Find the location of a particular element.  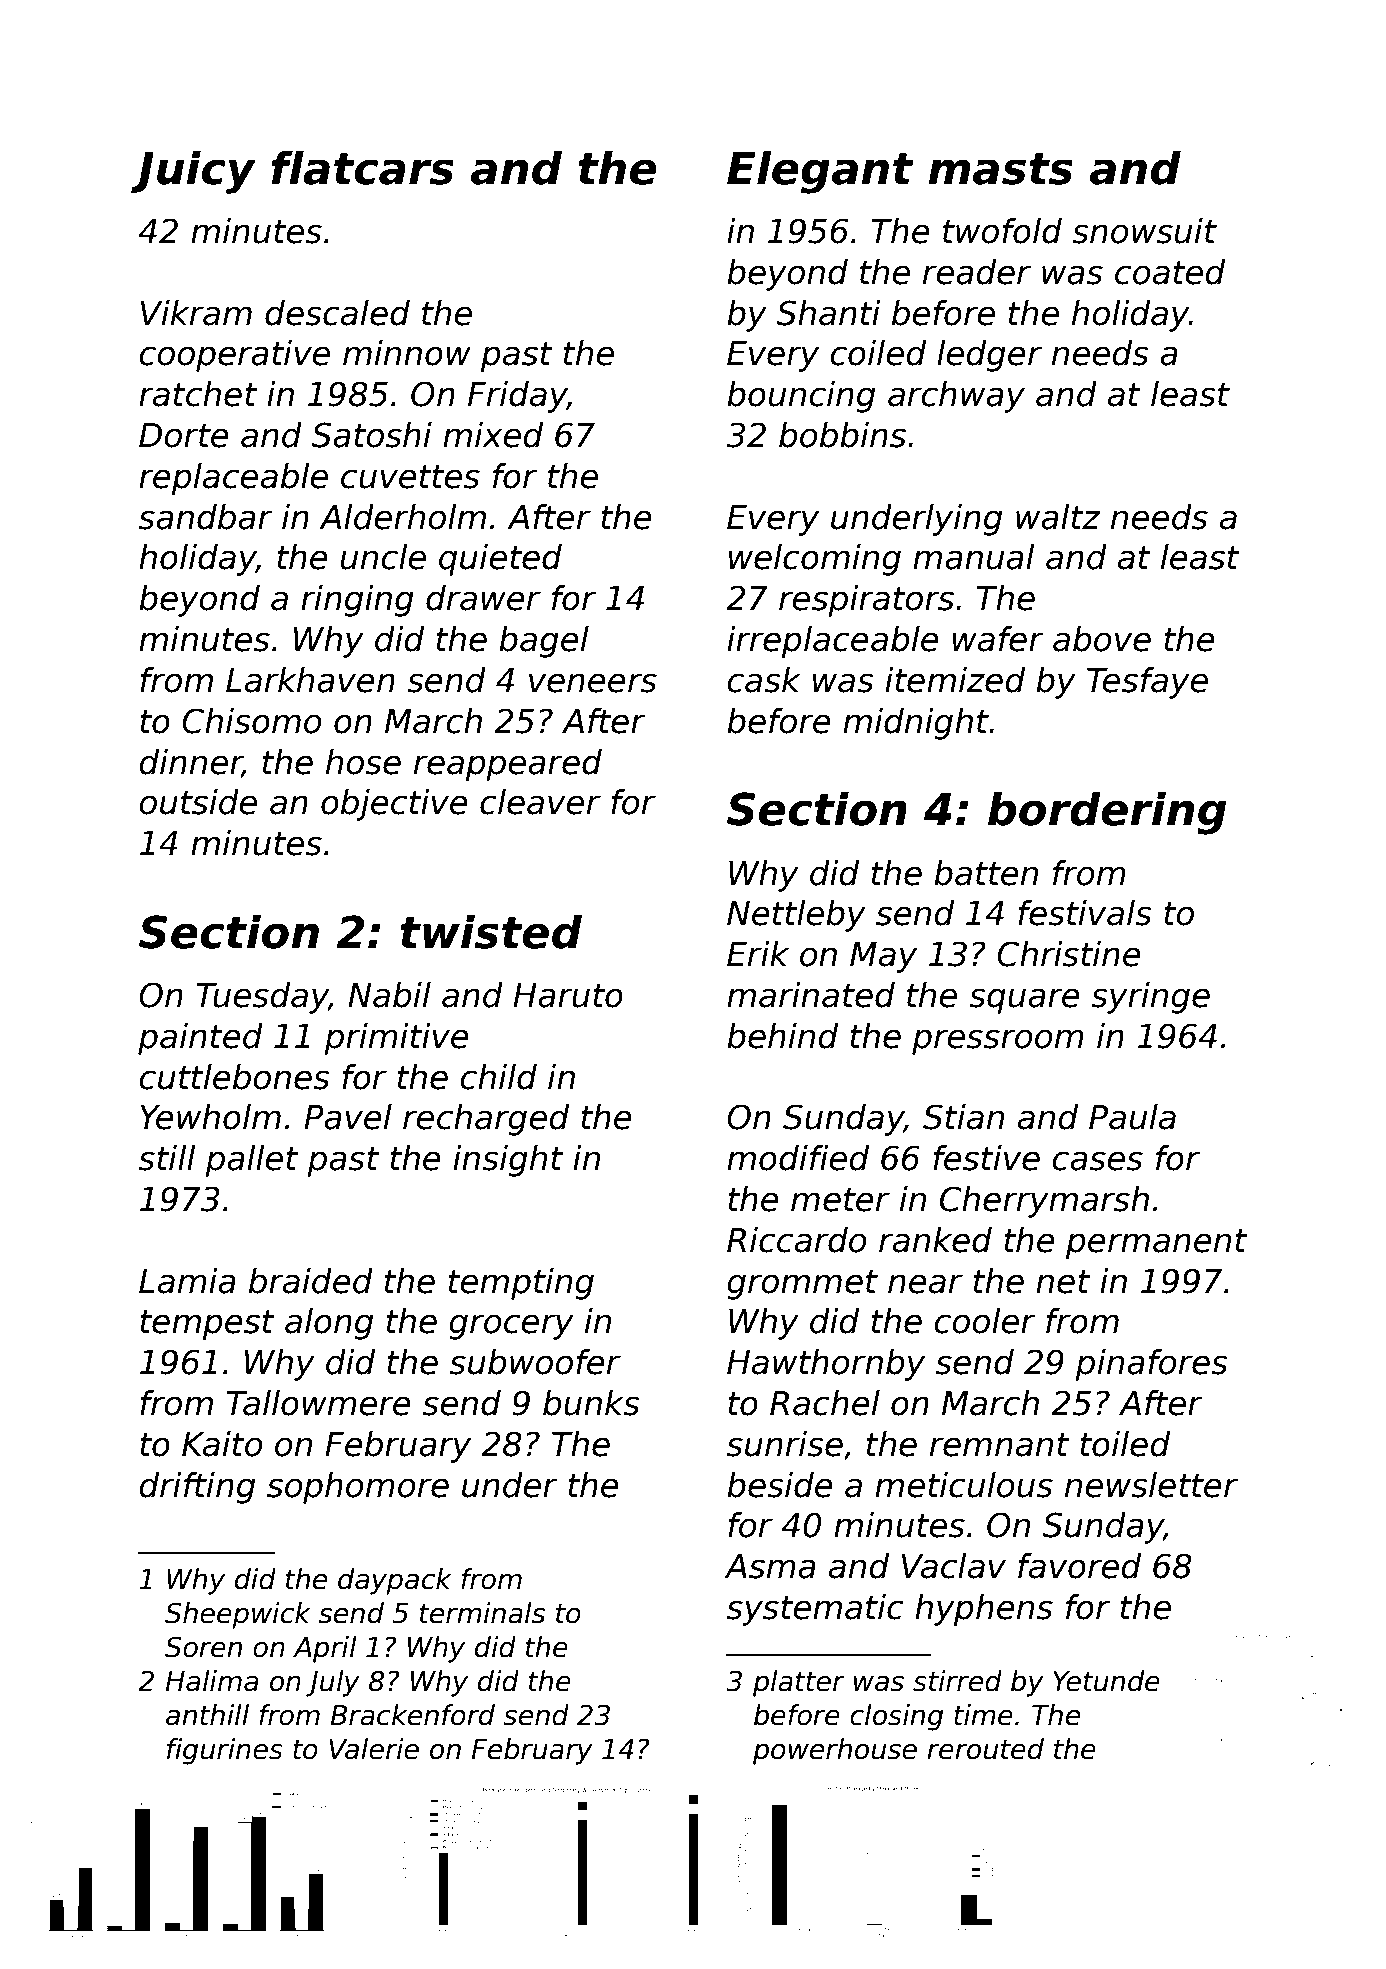

Nettleby is located at coordinates (796, 916).
